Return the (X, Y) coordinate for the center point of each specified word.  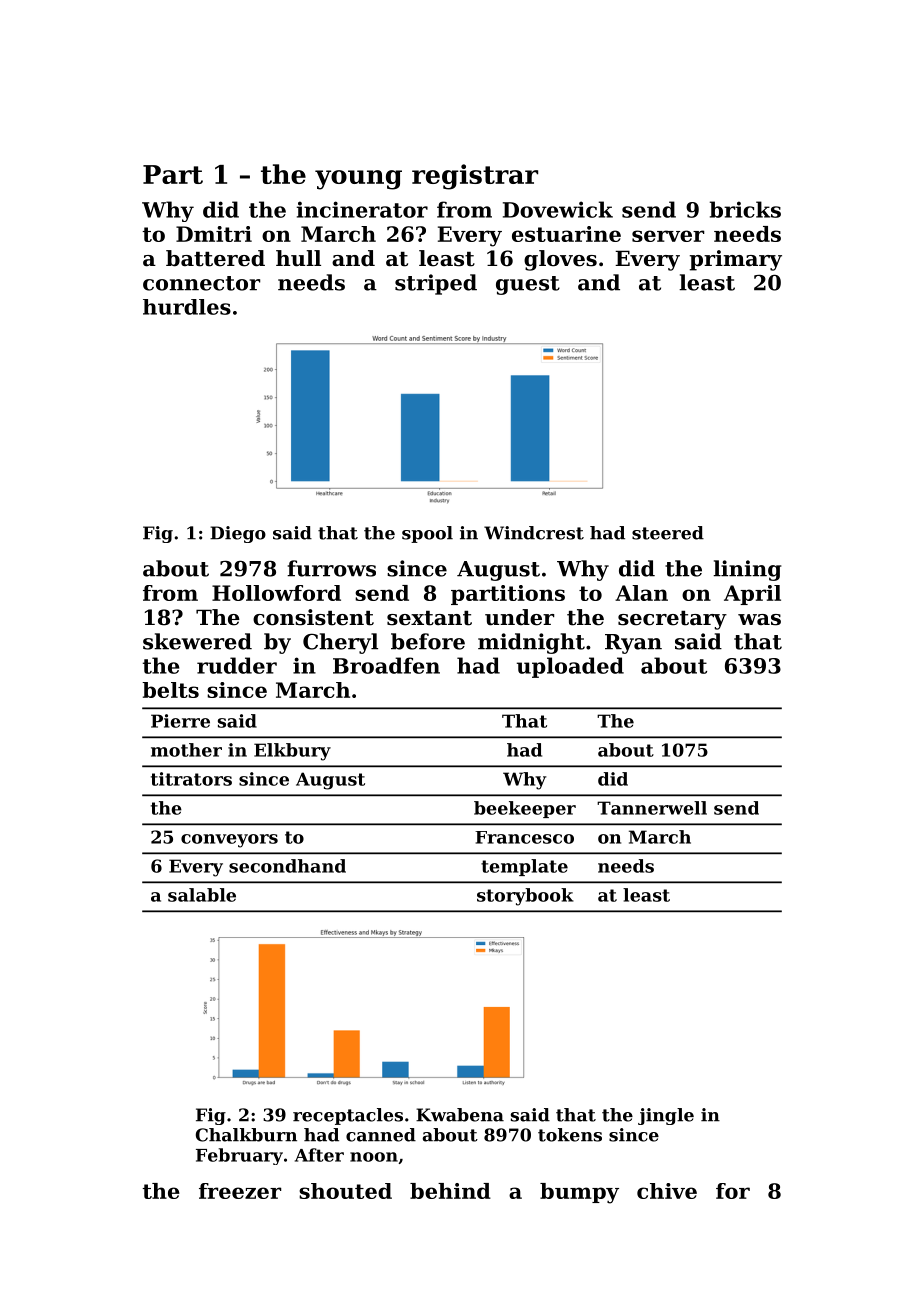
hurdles (187, 307)
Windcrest (534, 533)
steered (668, 533)
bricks (745, 209)
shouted (345, 1191)
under (519, 617)
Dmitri (214, 234)
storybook (525, 897)
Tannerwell (652, 808)
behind (450, 1191)
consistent (313, 617)
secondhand (287, 866)
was (759, 620)
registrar (475, 177)
